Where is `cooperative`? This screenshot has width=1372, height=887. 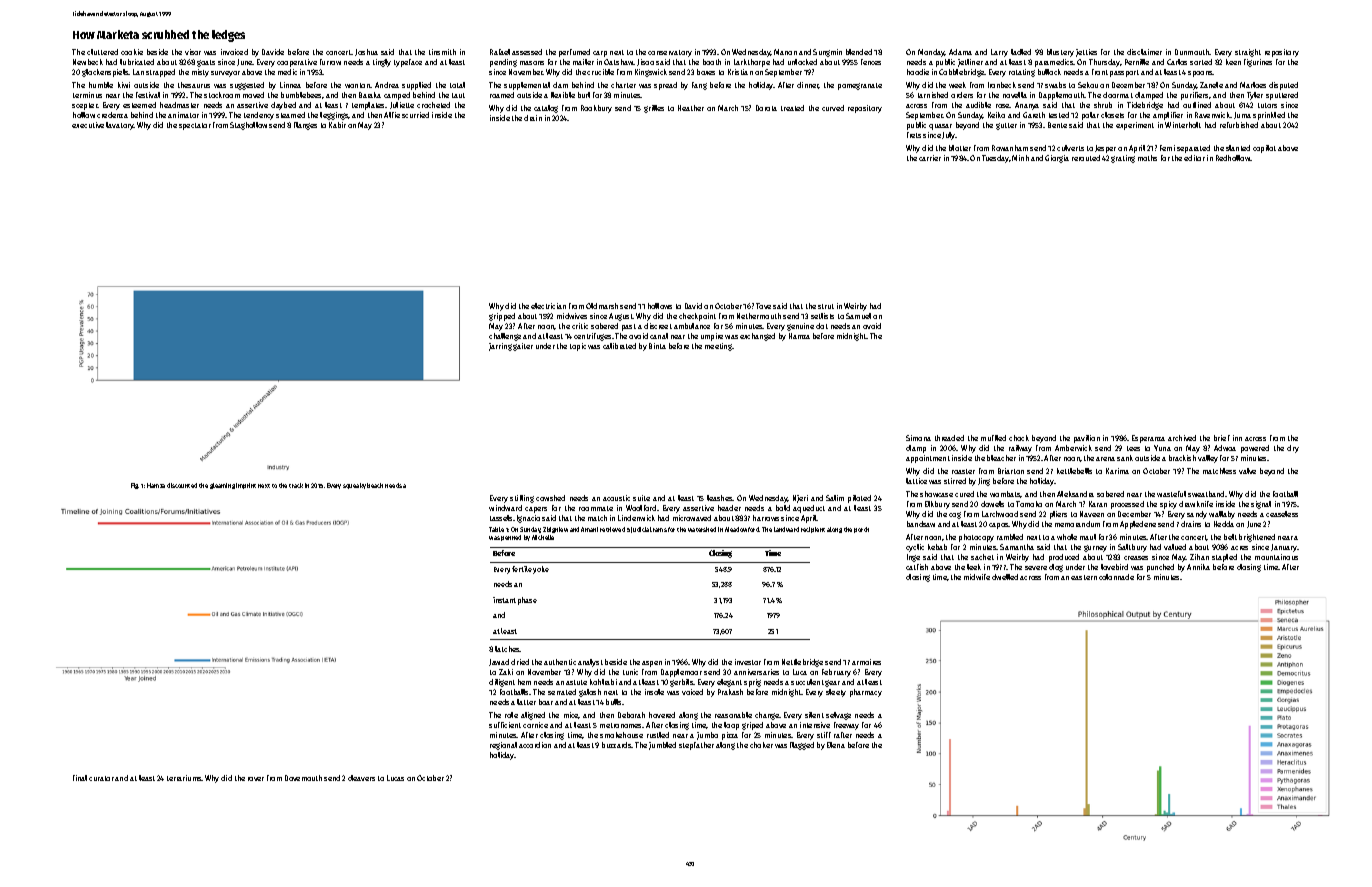 cooperative is located at coordinates (297, 63).
